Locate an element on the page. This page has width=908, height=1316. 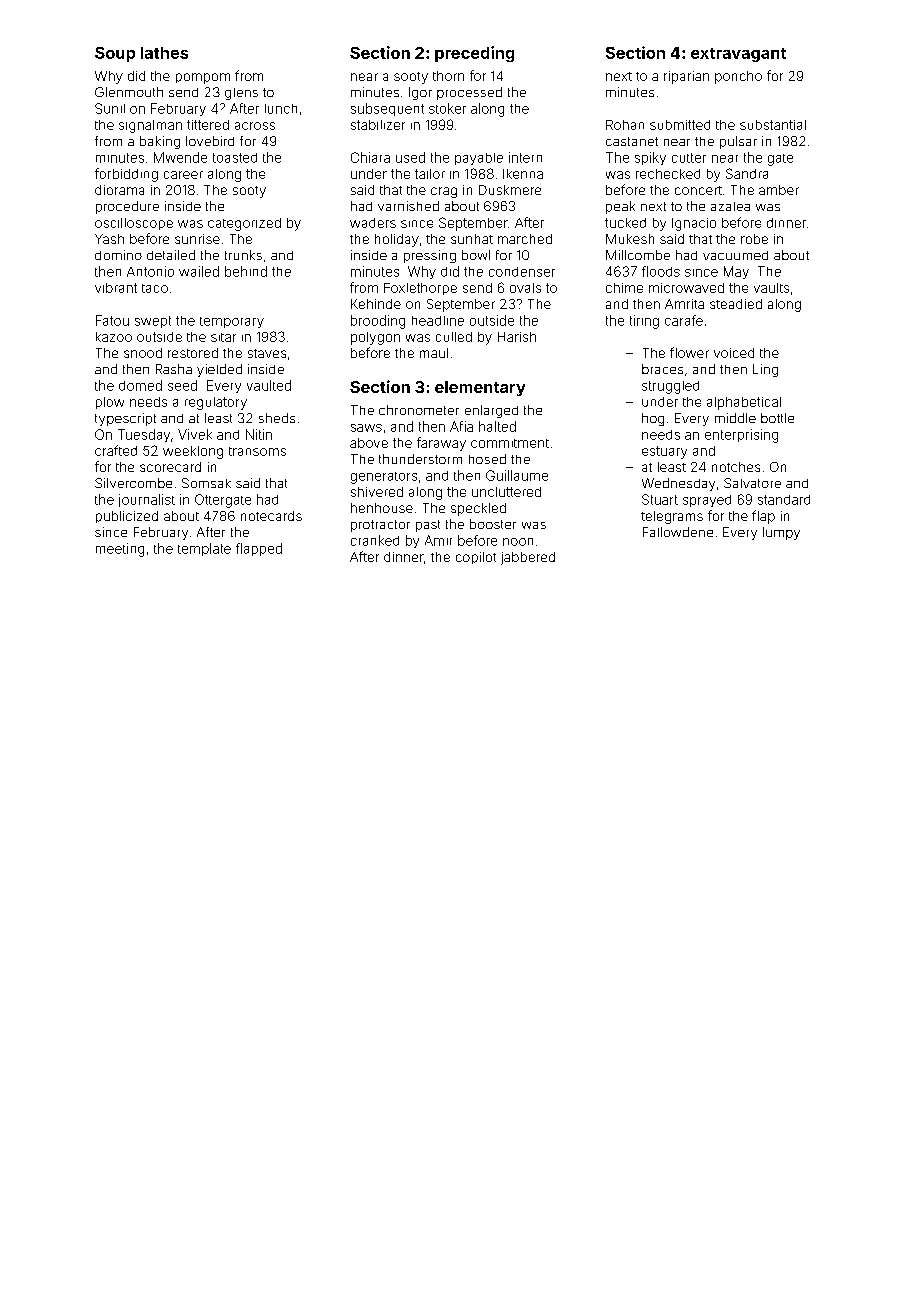
extravagant is located at coordinates (738, 55).
